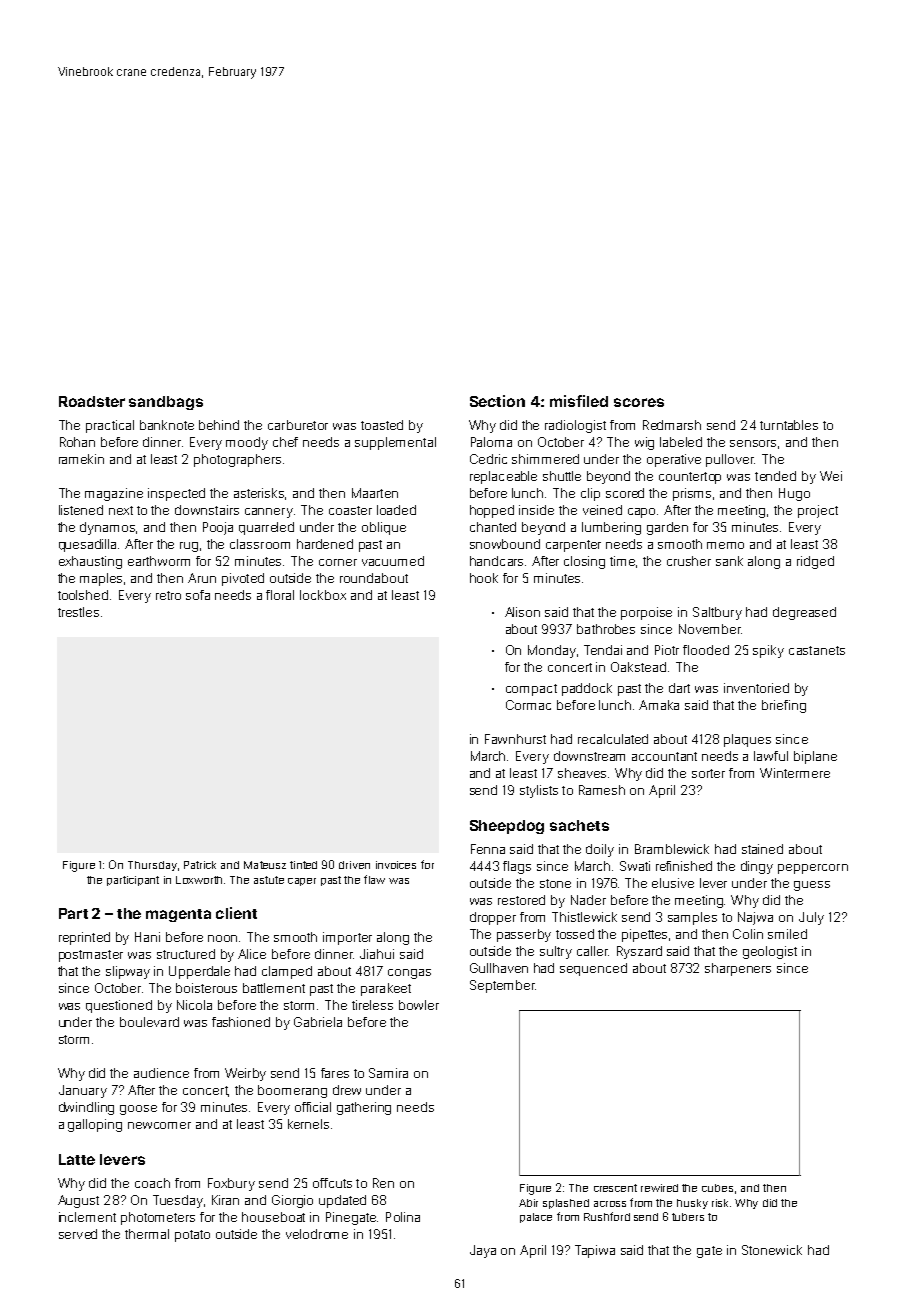  I want to click on guess, so click(812, 886).
